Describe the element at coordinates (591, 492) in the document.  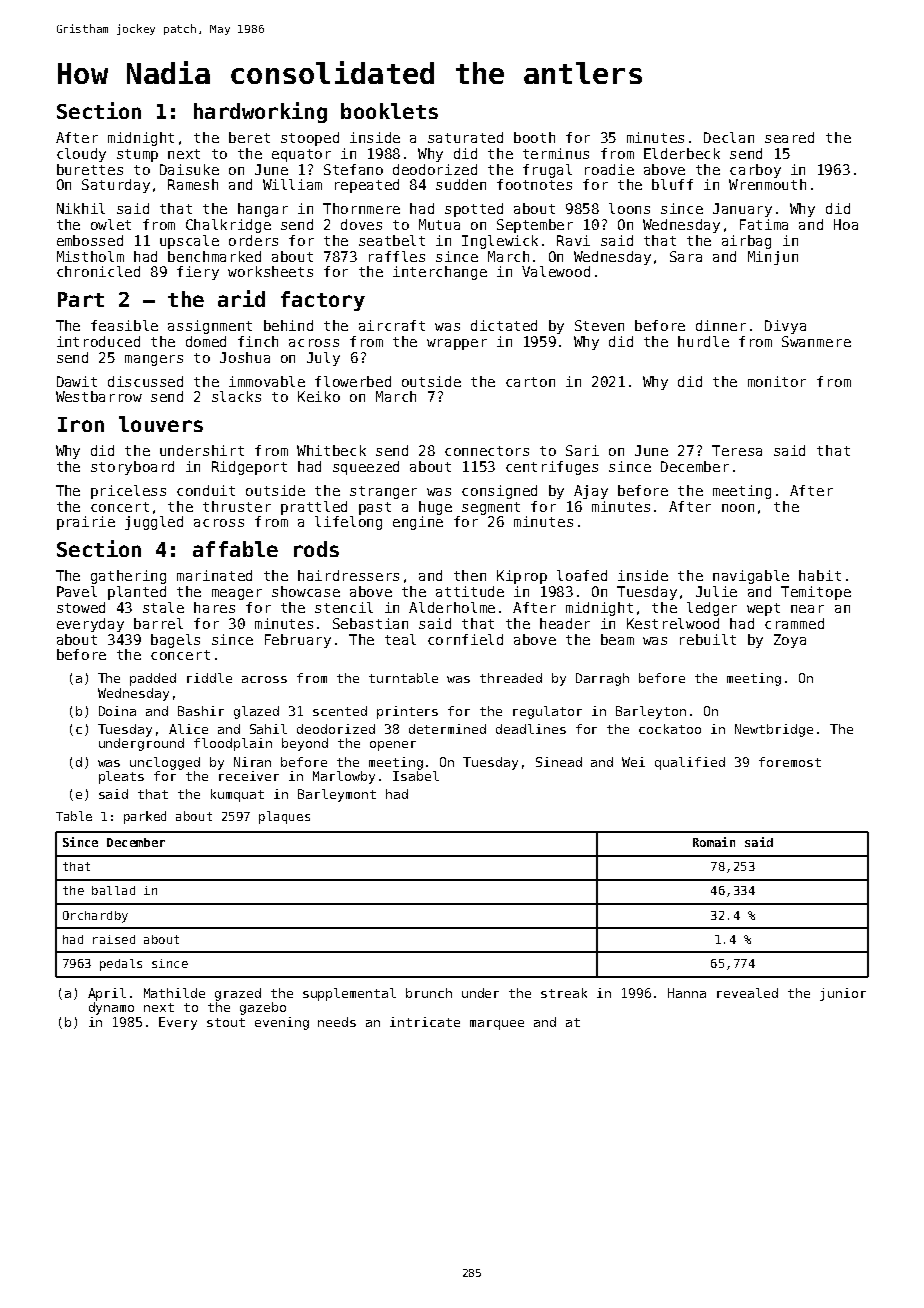
I see `Ajay` at that location.
